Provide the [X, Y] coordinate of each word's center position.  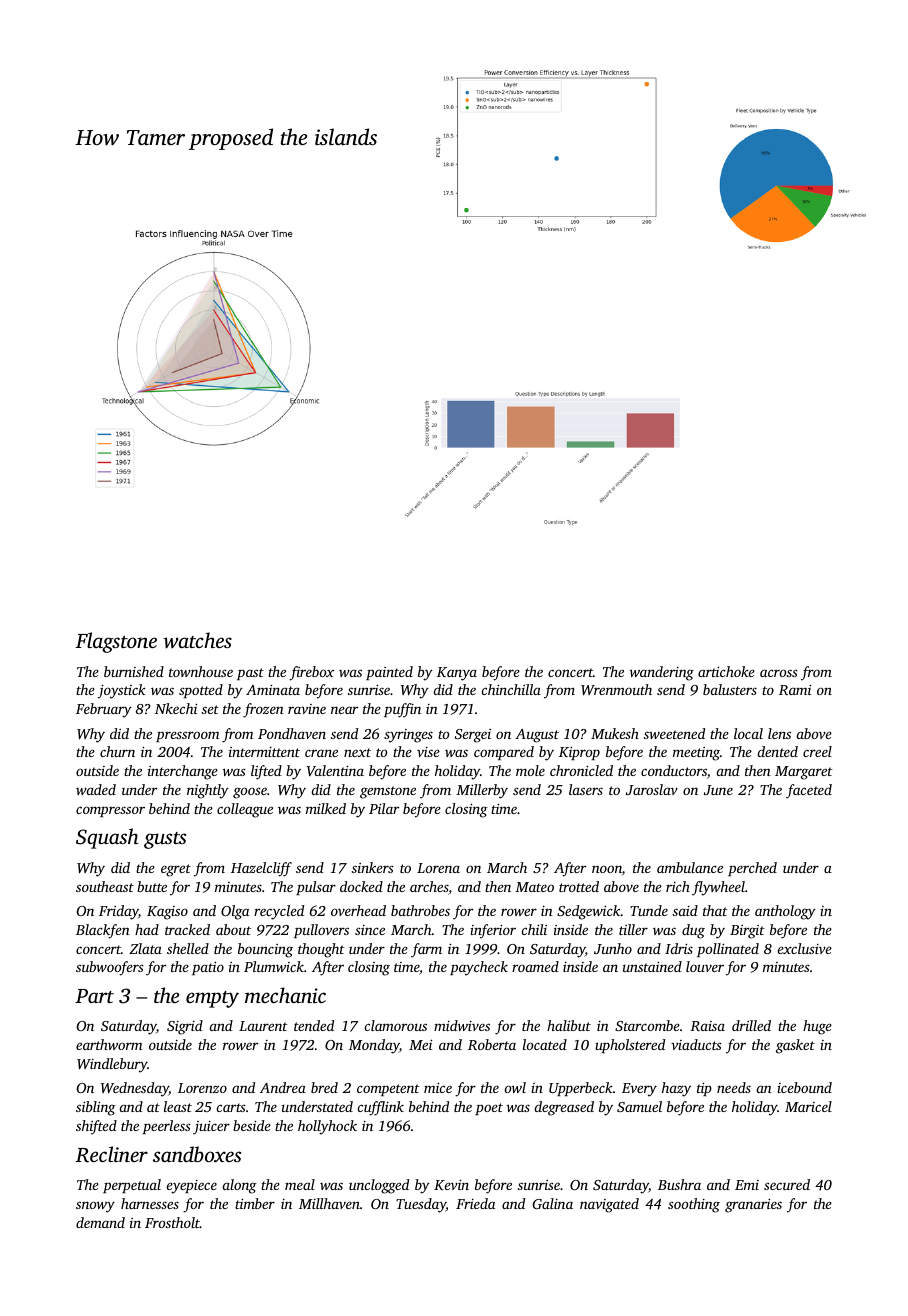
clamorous [396, 1025]
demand [100, 1222]
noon [607, 869]
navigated [609, 1205]
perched [752, 869]
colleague [245, 810]
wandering [662, 673]
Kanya [457, 674]
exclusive [805, 948]
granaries [753, 1205]
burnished [134, 671]
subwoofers [110, 968]
